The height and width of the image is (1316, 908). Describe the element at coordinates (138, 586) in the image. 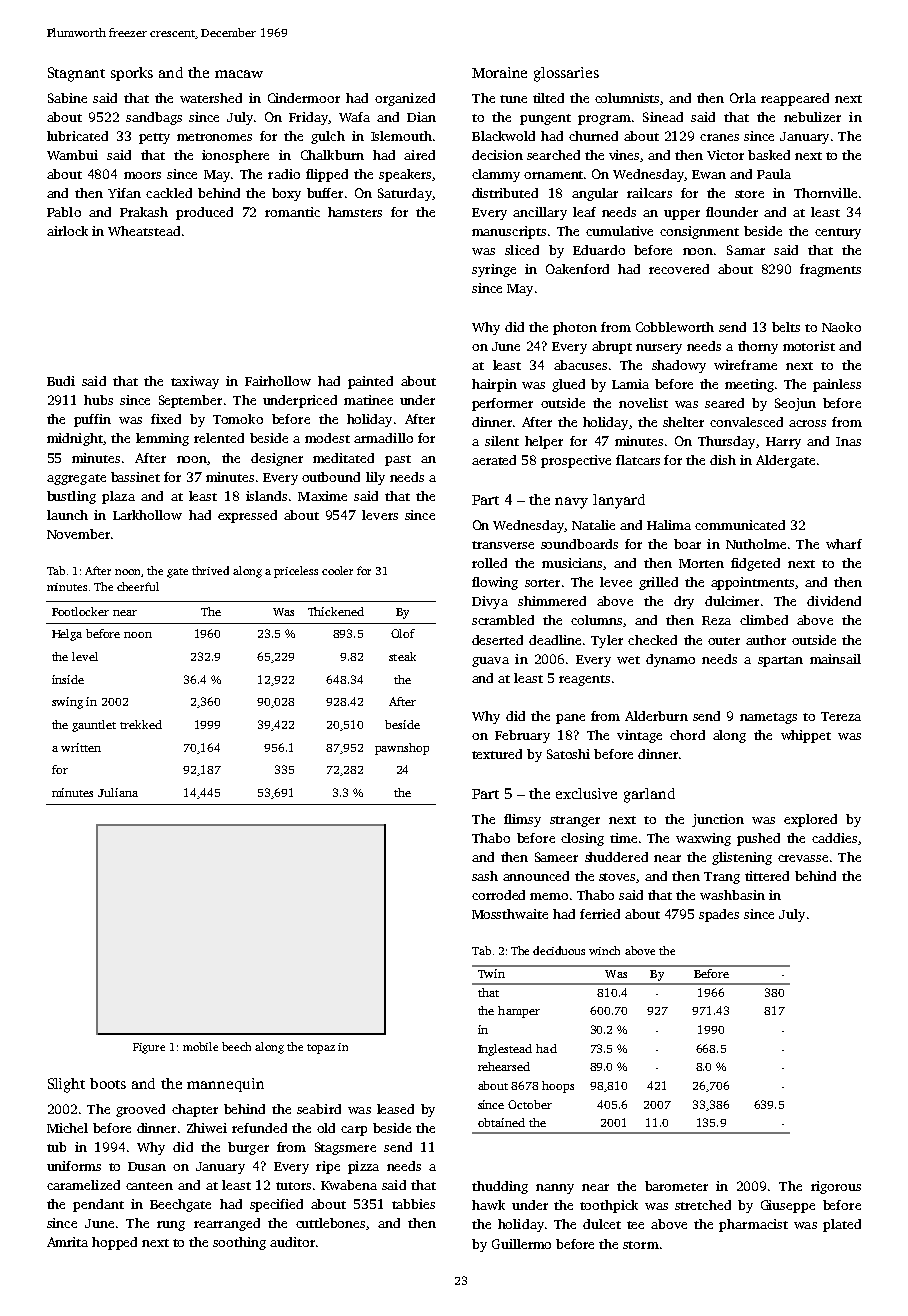

I see `cheerful` at that location.
